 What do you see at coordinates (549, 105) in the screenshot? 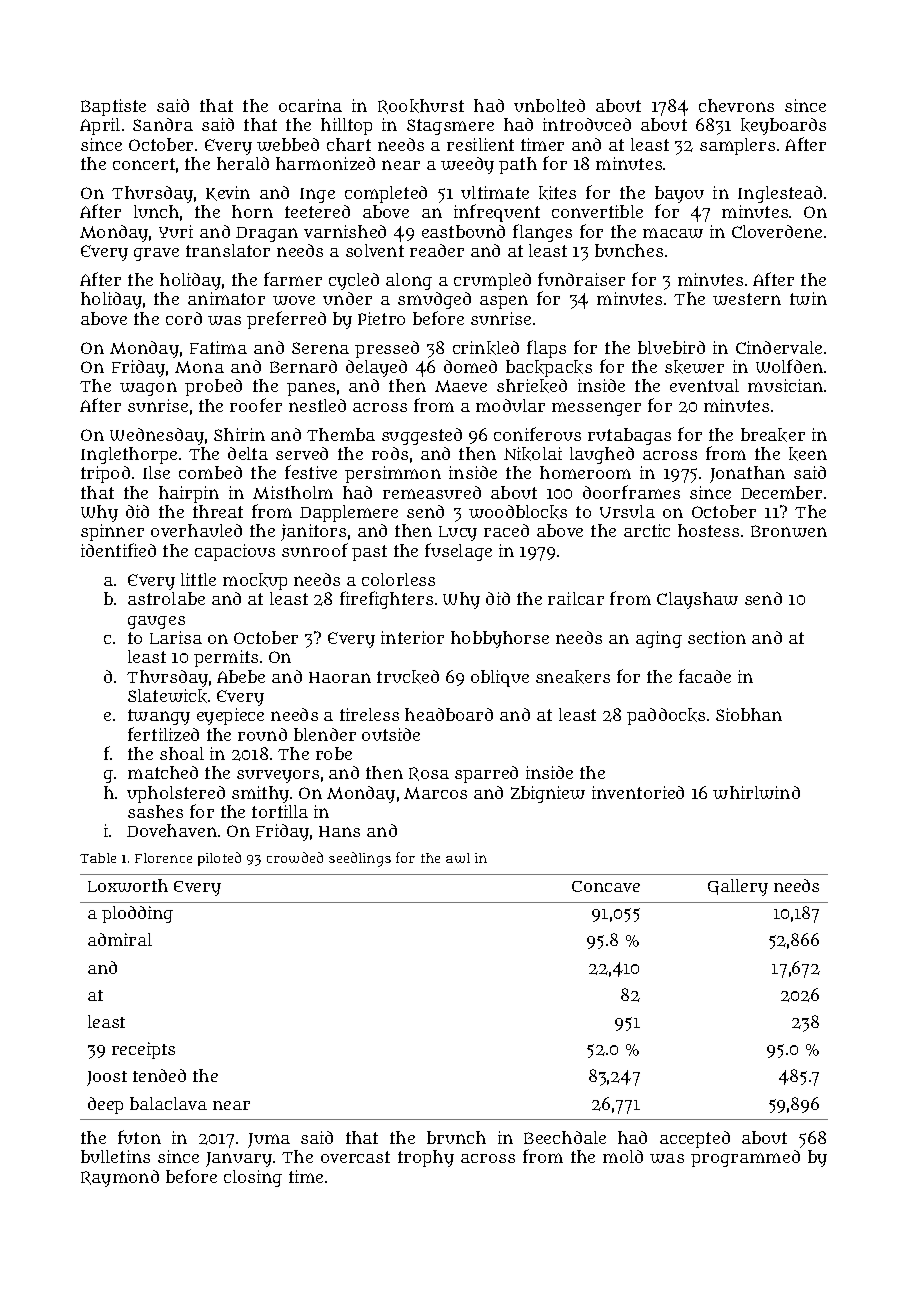
I see `unbolted` at bounding box center [549, 105].
